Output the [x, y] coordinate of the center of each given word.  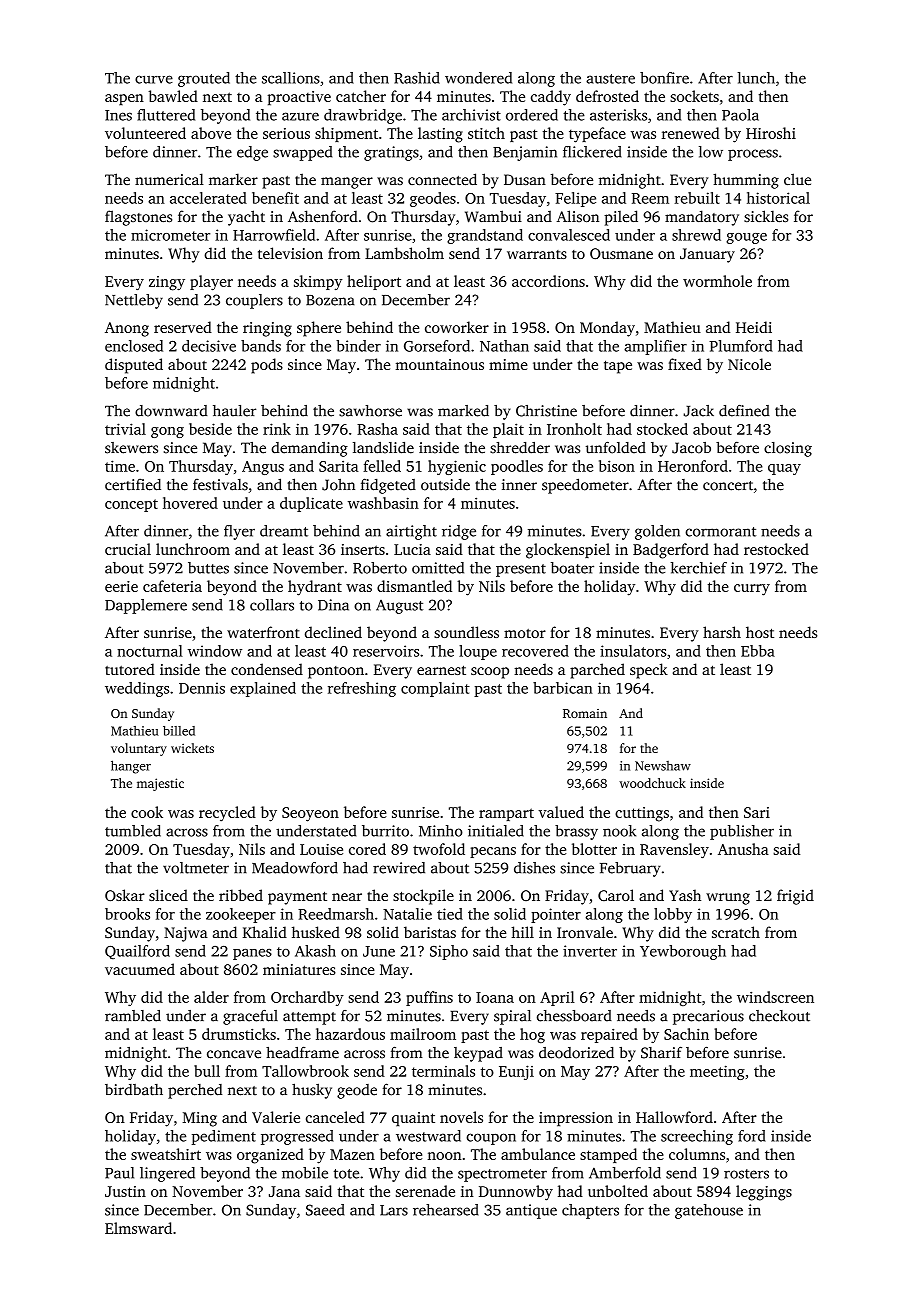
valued [561, 812]
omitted [438, 568]
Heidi [754, 327]
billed [179, 731]
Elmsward [138, 1228]
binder [358, 346]
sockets [694, 96]
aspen [124, 100]
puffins [429, 998]
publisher [742, 832]
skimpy [318, 282]
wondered [478, 78]
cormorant [720, 532]
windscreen [775, 997]
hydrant [315, 588]
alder [211, 997]
